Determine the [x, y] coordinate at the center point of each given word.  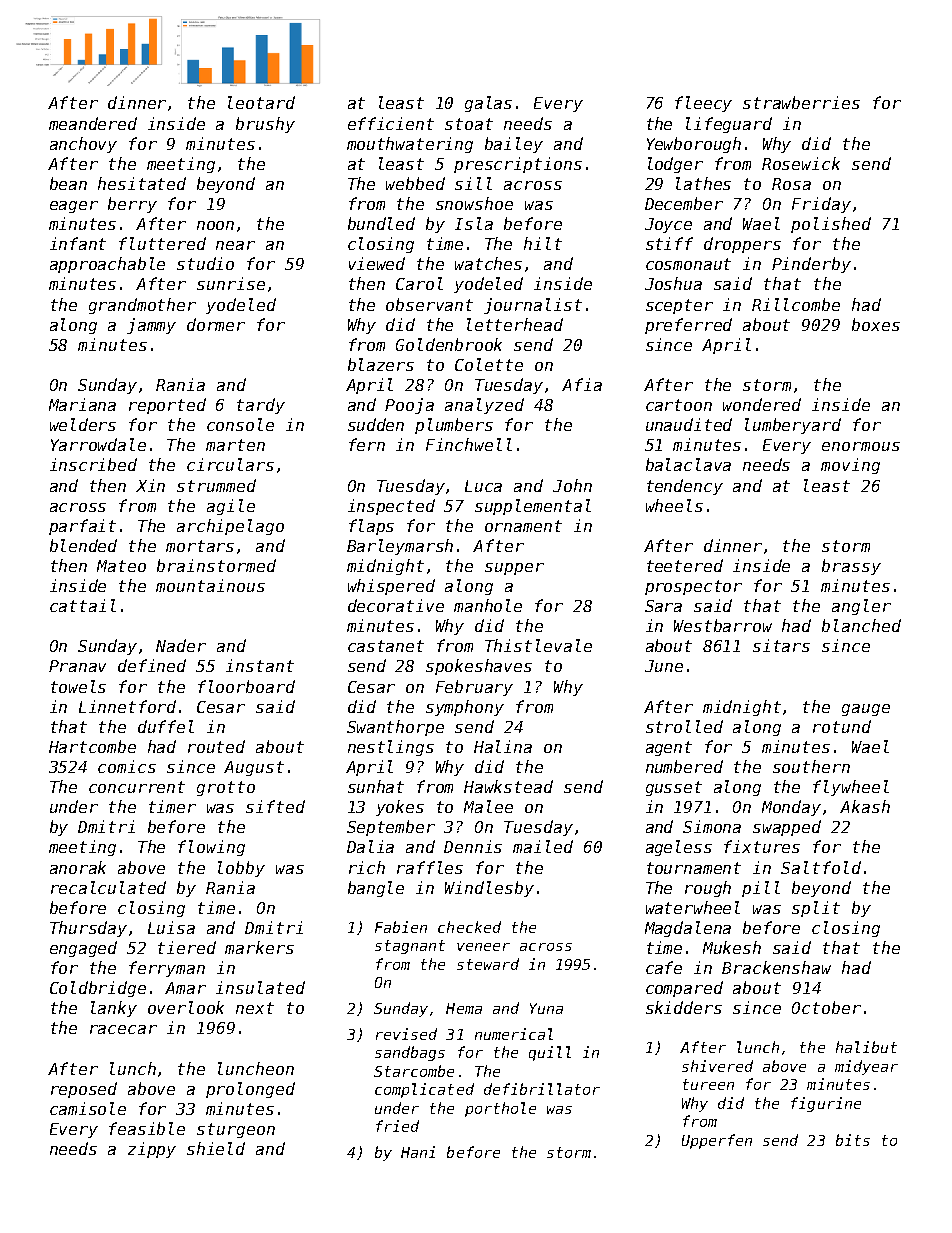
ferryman [167, 969]
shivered [717, 1066]
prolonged [250, 1090]
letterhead [515, 324]
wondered [762, 404]
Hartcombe [92, 746]
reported [167, 406]
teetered [685, 565]
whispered [391, 587]
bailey [514, 145]
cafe [664, 967]
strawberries [801, 102]
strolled [684, 726]
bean [68, 183]
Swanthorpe [395, 728]
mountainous [210, 585]
